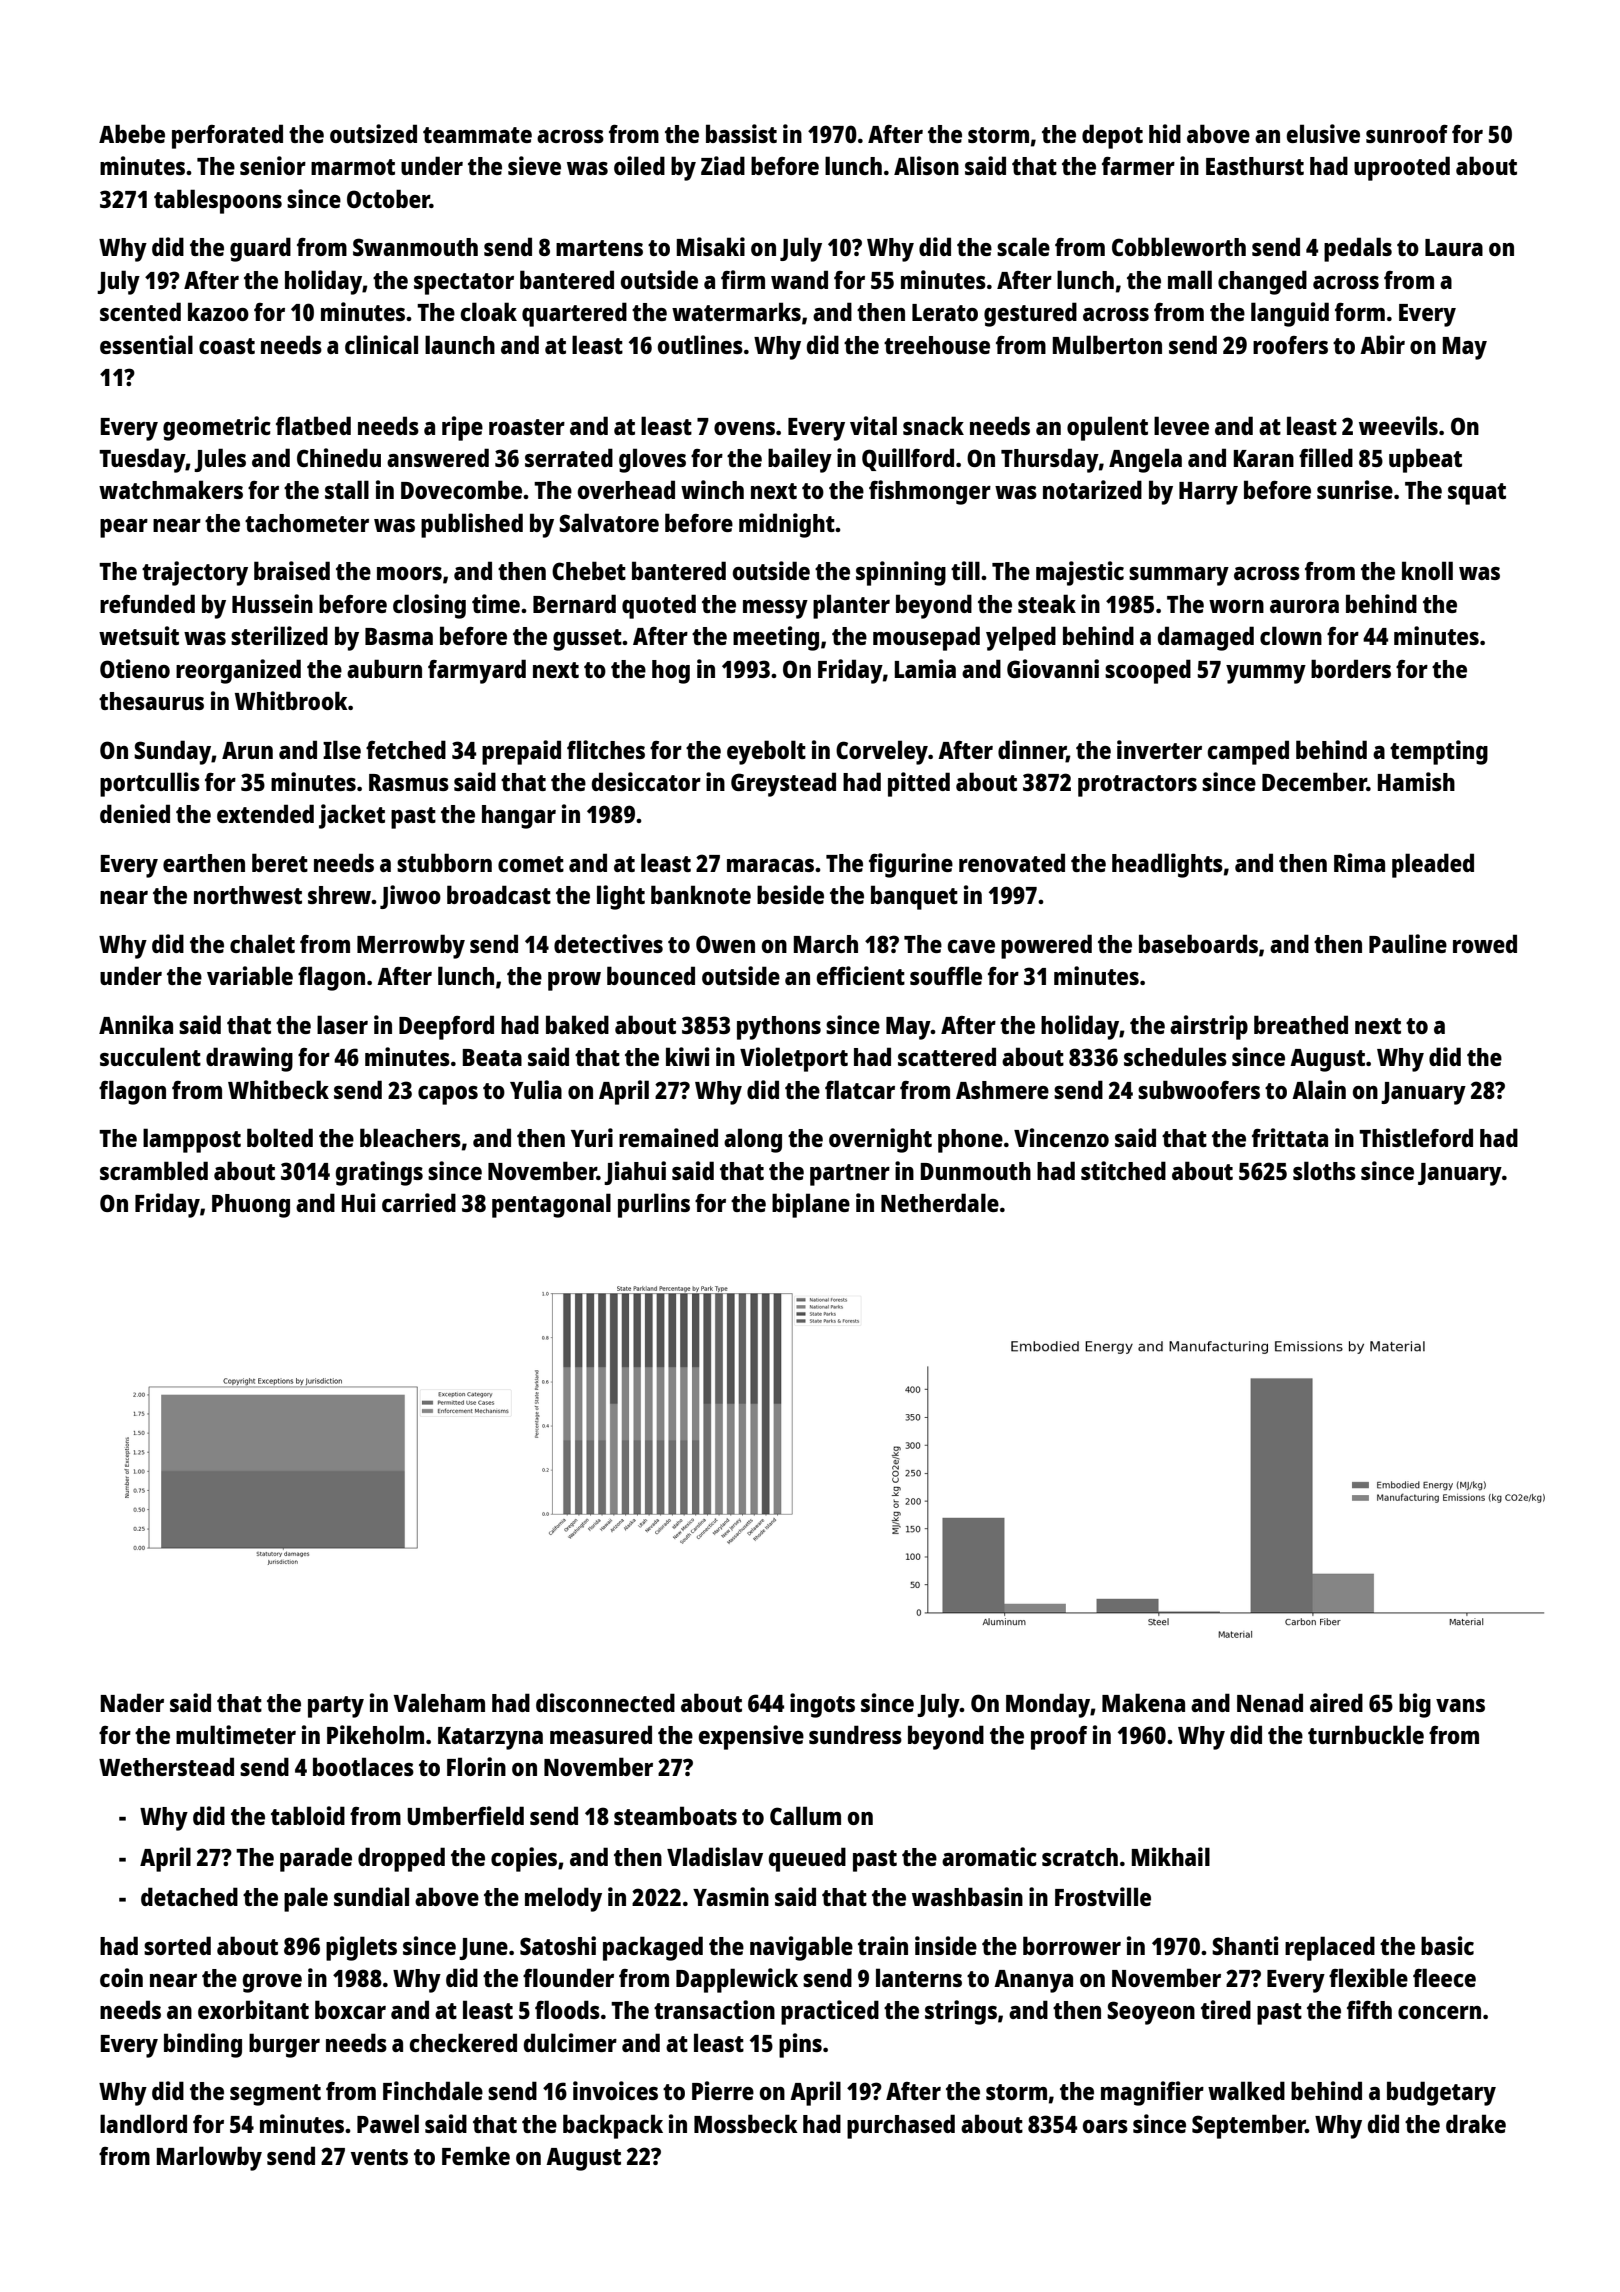 Image resolution: width=1620 pixels, height=2292 pixels. I want to click on guard, so click(260, 249).
